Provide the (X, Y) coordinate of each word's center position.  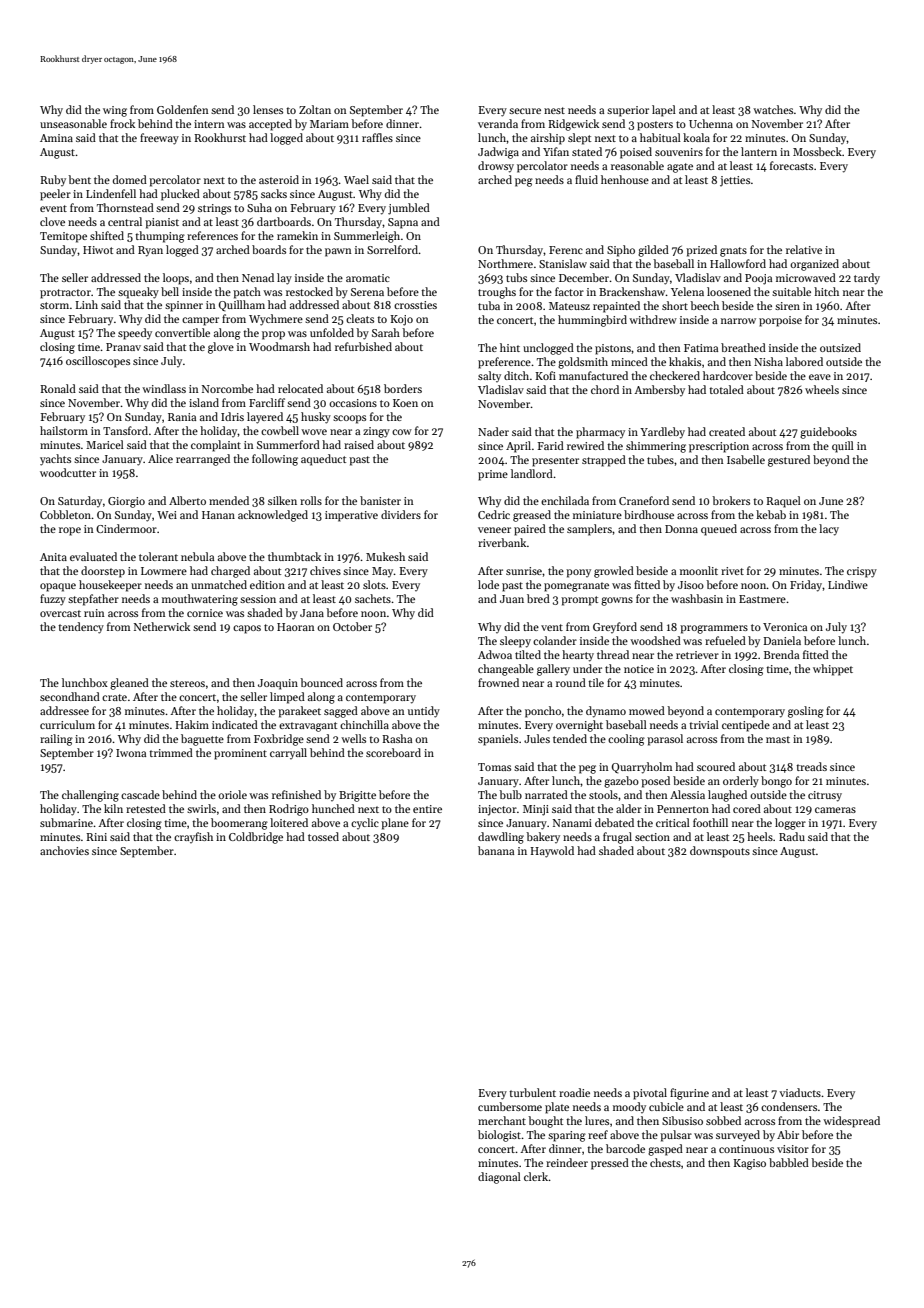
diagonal (499, 1178)
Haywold (552, 852)
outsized (840, 347)
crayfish (193, 837)
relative (804, 249)
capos (247, 629)
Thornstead (125, 207)
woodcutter (68, 472)
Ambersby (659, 390)
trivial (704, 724)
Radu (792, 836)
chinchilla (364, 724)
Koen (405, 403)
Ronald (58, 388)
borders (403, 388)
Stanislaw (563, 263)
